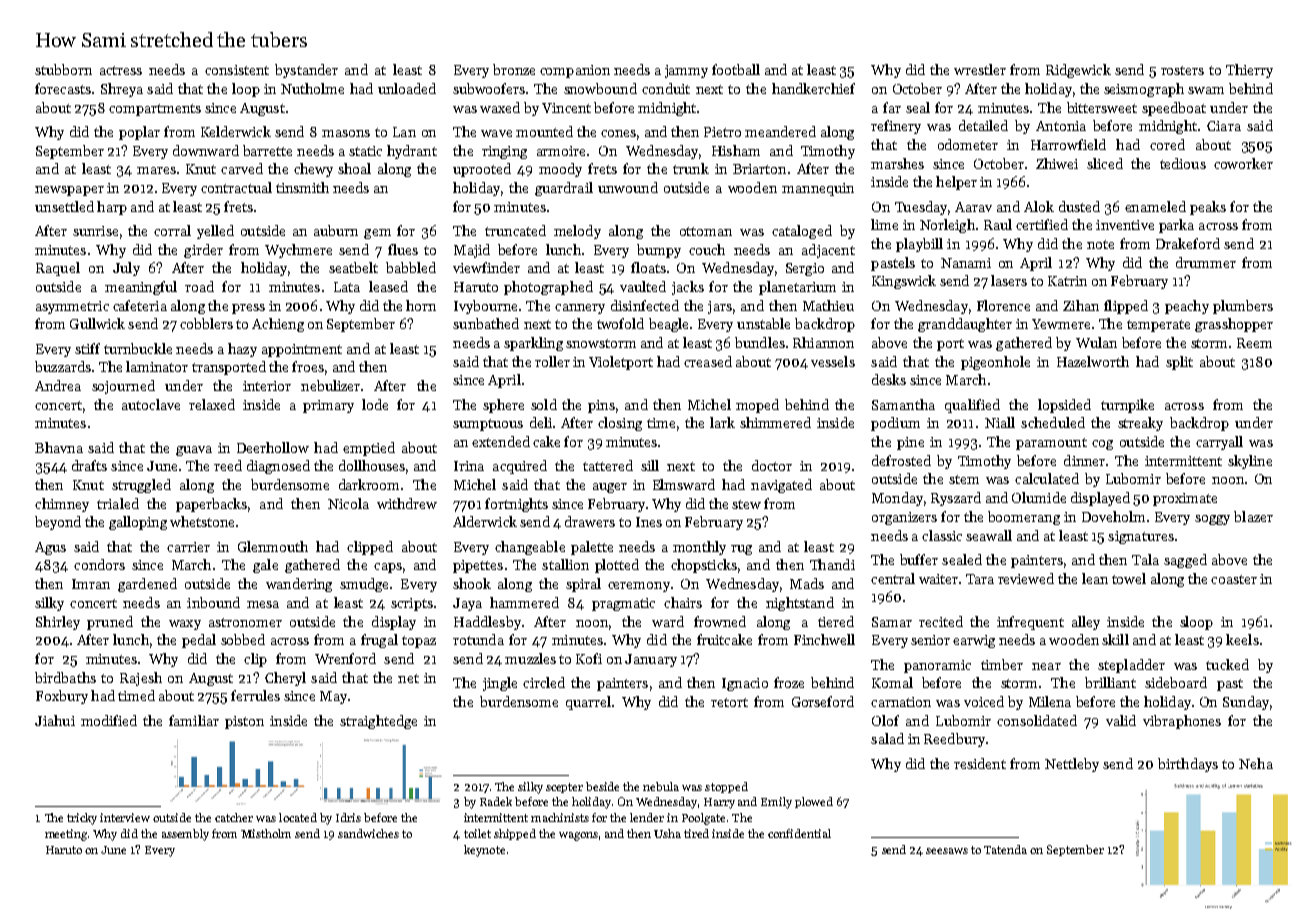  I want to click on Hazelworth, so click(1093, 361).
